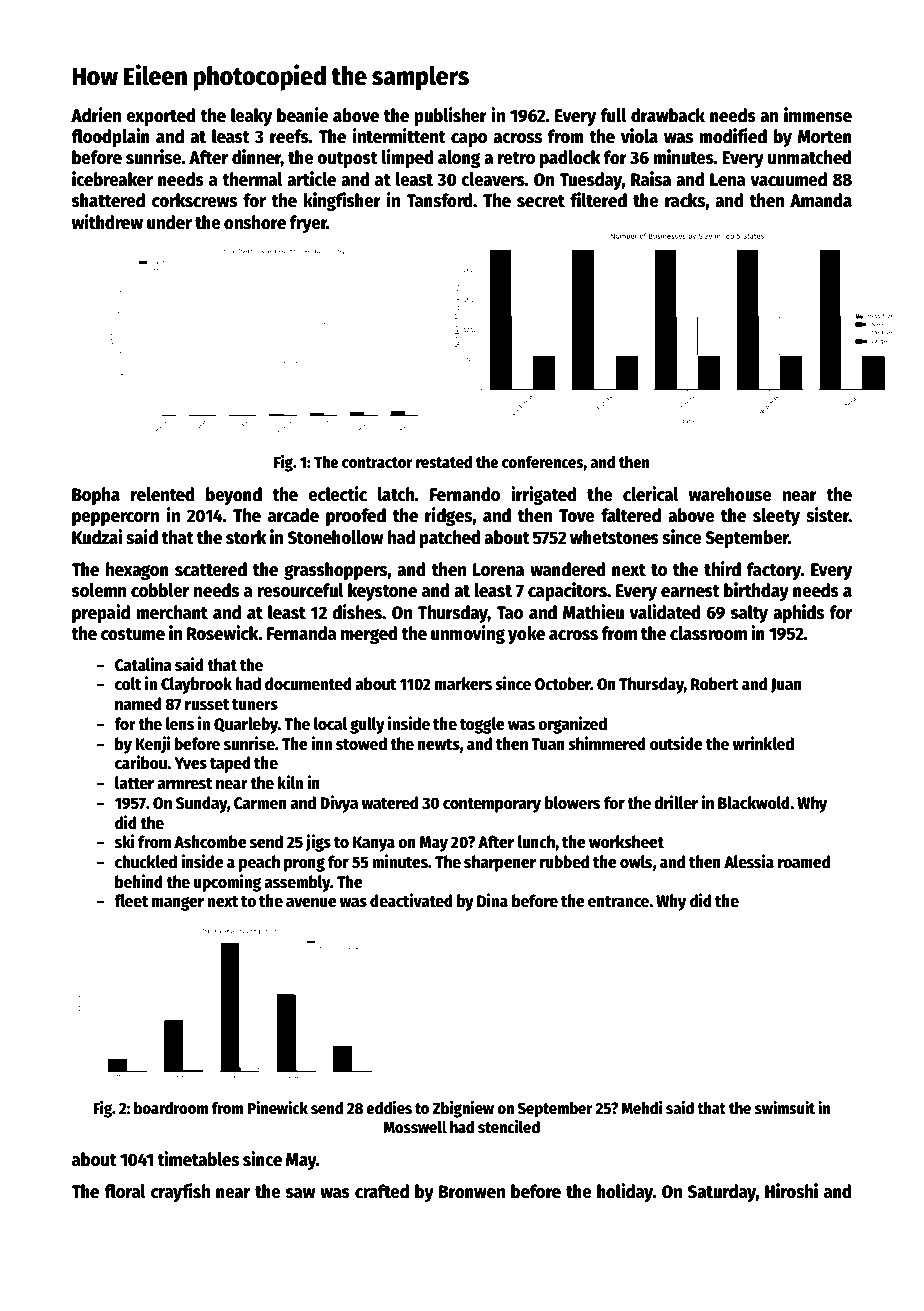 This image has width=924, height=1311. Describe the element at coordinates (260, 803) in the image. I see `Carmen` at that location.
